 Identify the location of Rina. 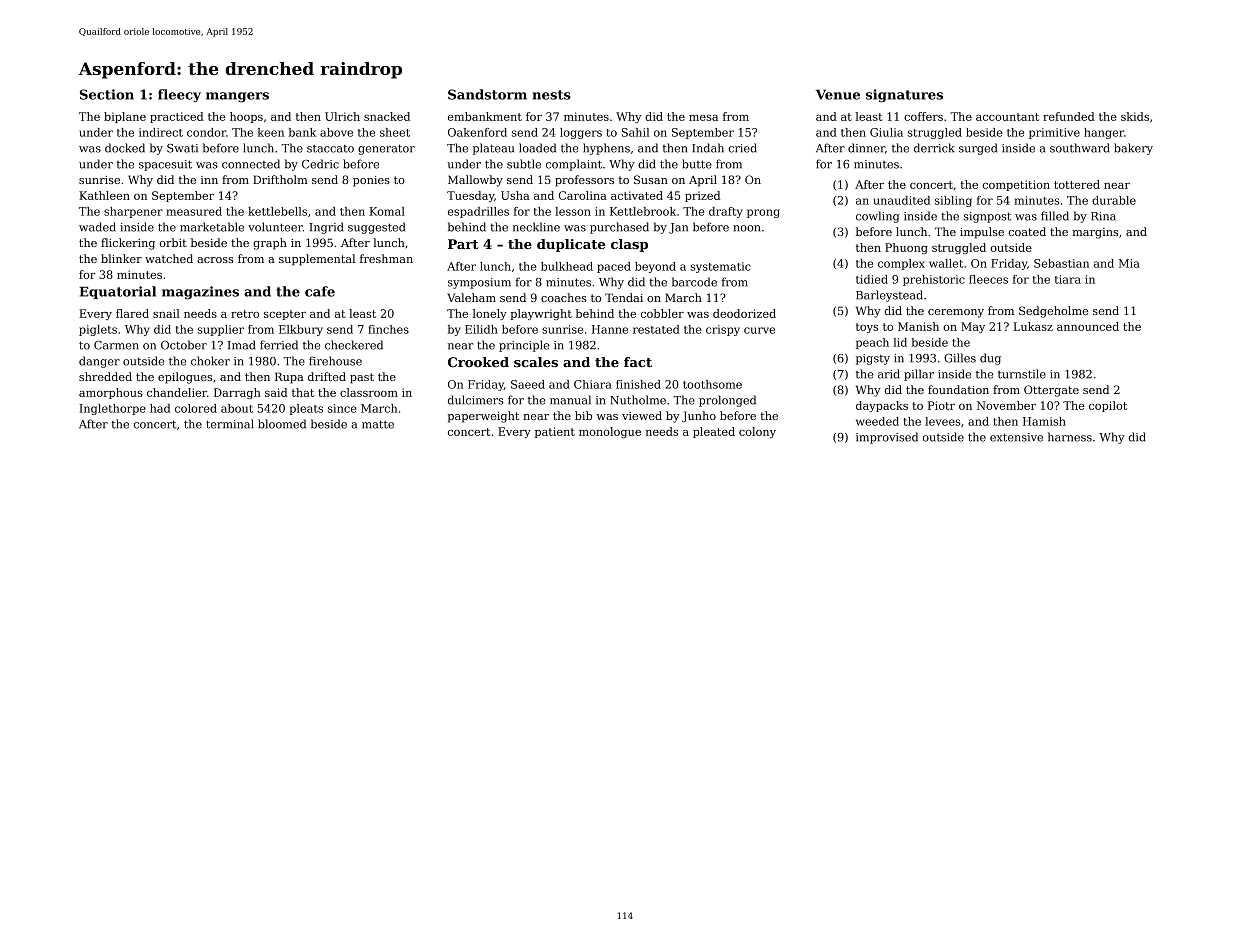
(1103, 216).
